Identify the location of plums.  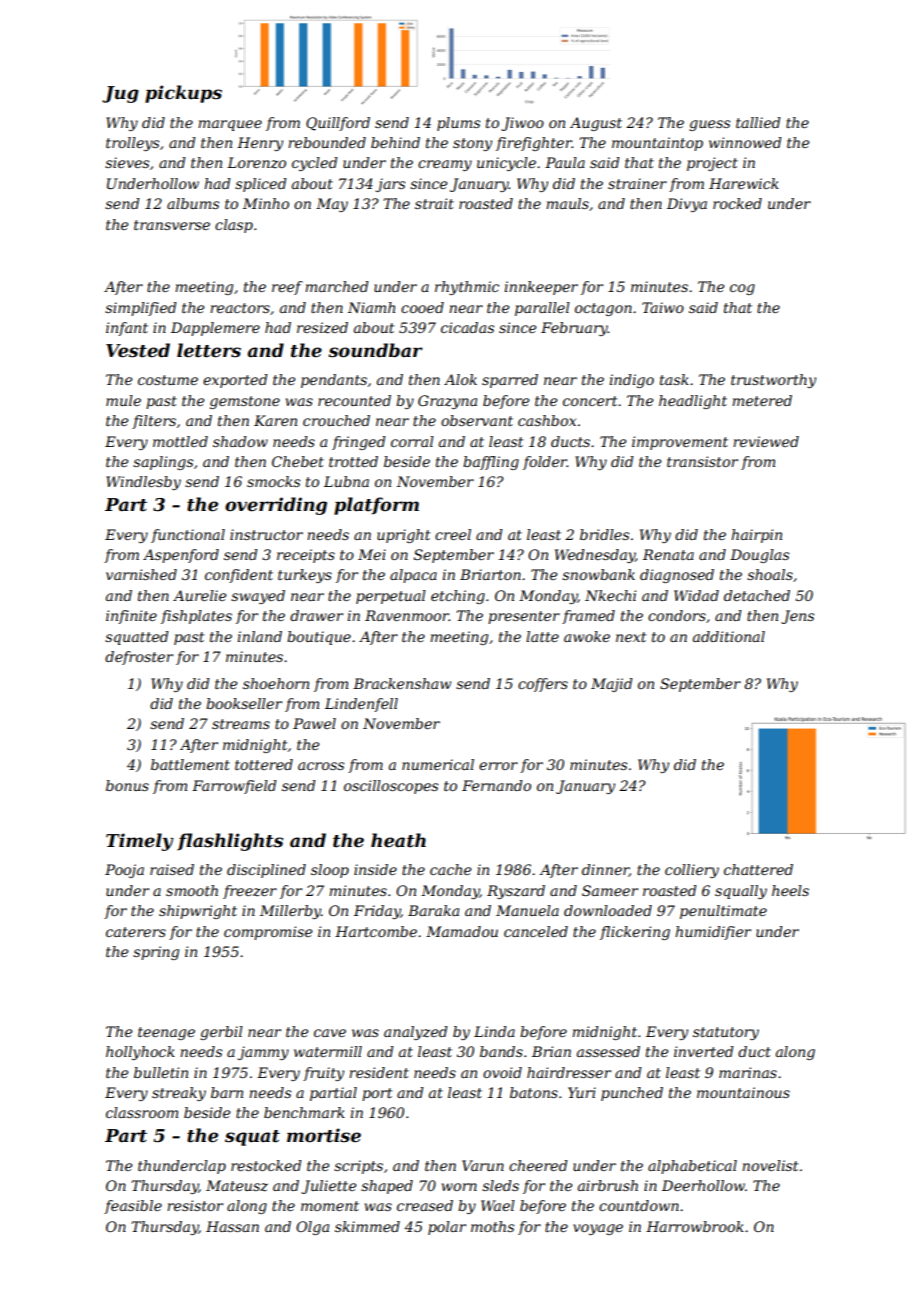
(458, 124).
